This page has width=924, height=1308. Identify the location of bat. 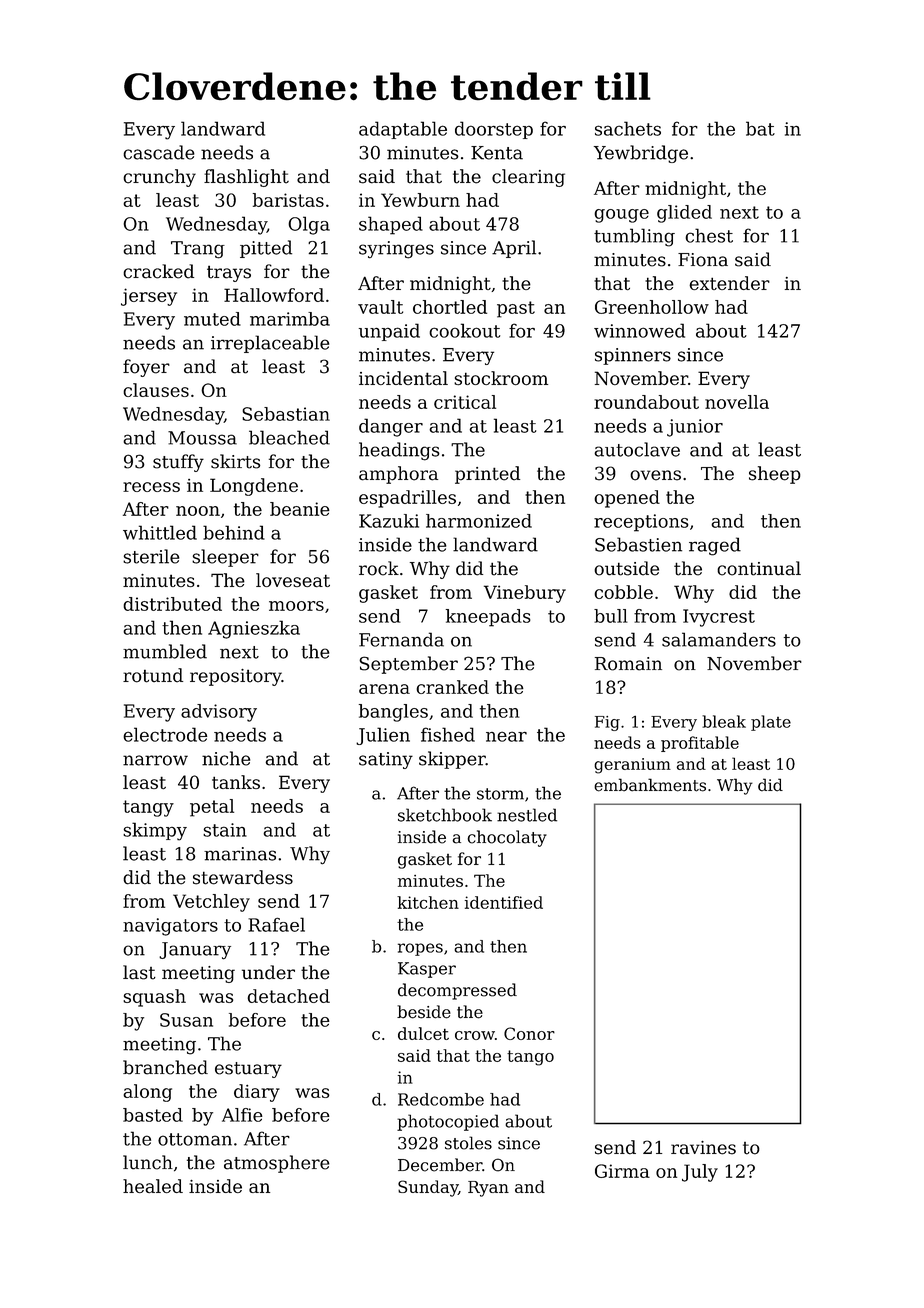
(760, 128).
